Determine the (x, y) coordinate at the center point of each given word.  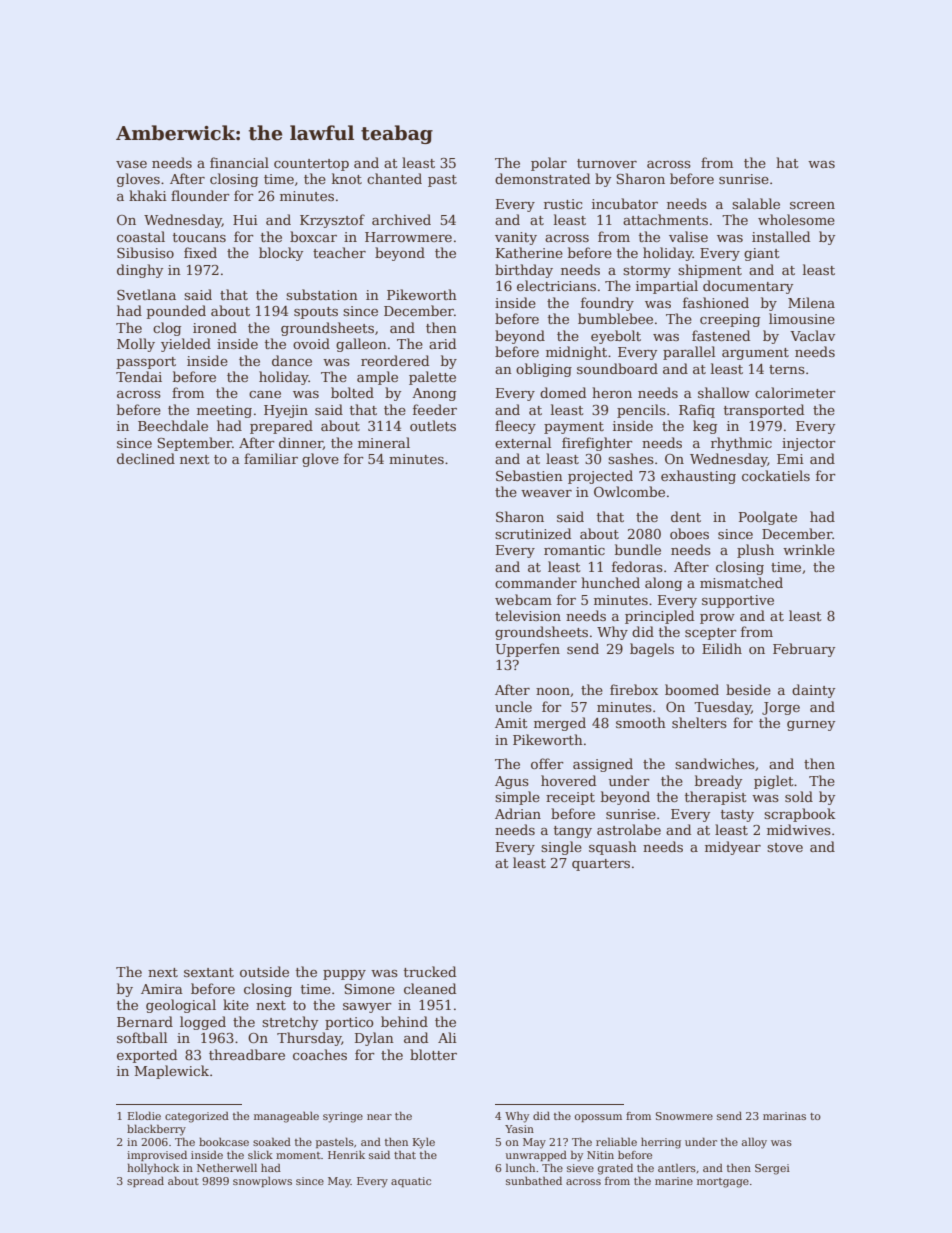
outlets (433, 425)
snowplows (262, 1182)
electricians (556, 285)
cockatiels (776, 475)
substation (322, 294)
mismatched (741, 582)
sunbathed (534, 1180)
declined (146, 458)
